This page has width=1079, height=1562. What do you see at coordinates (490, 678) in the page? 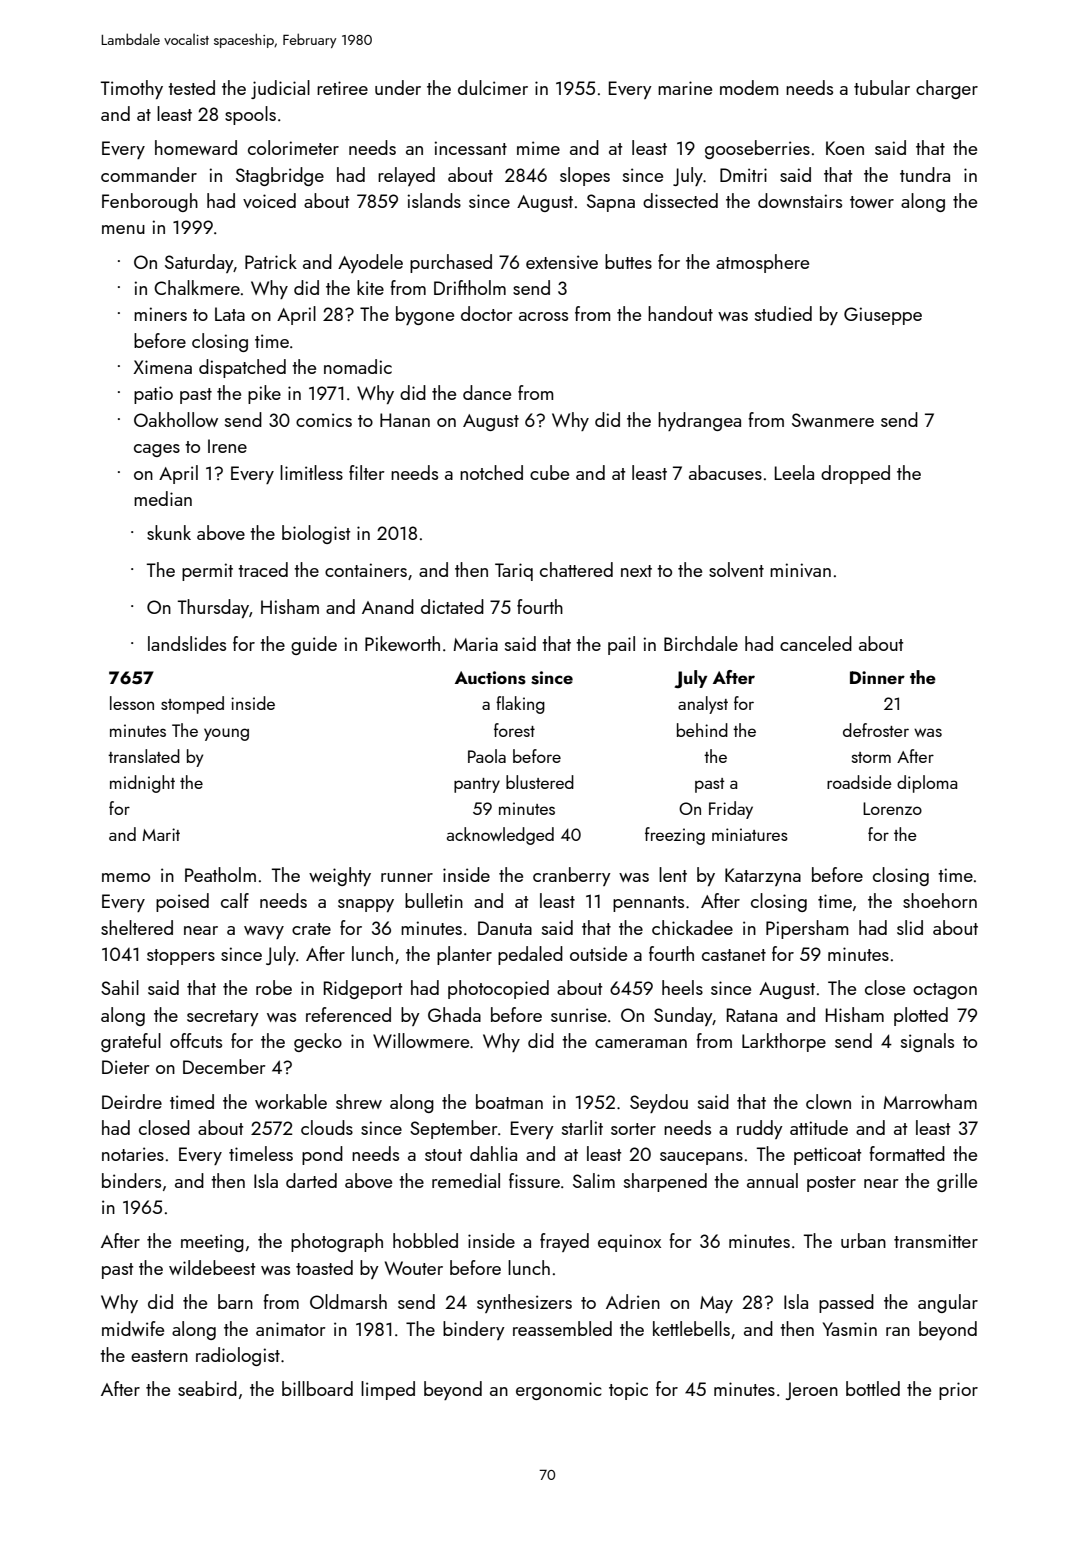
I see `Auctions` at bounding box center [490, 678].
